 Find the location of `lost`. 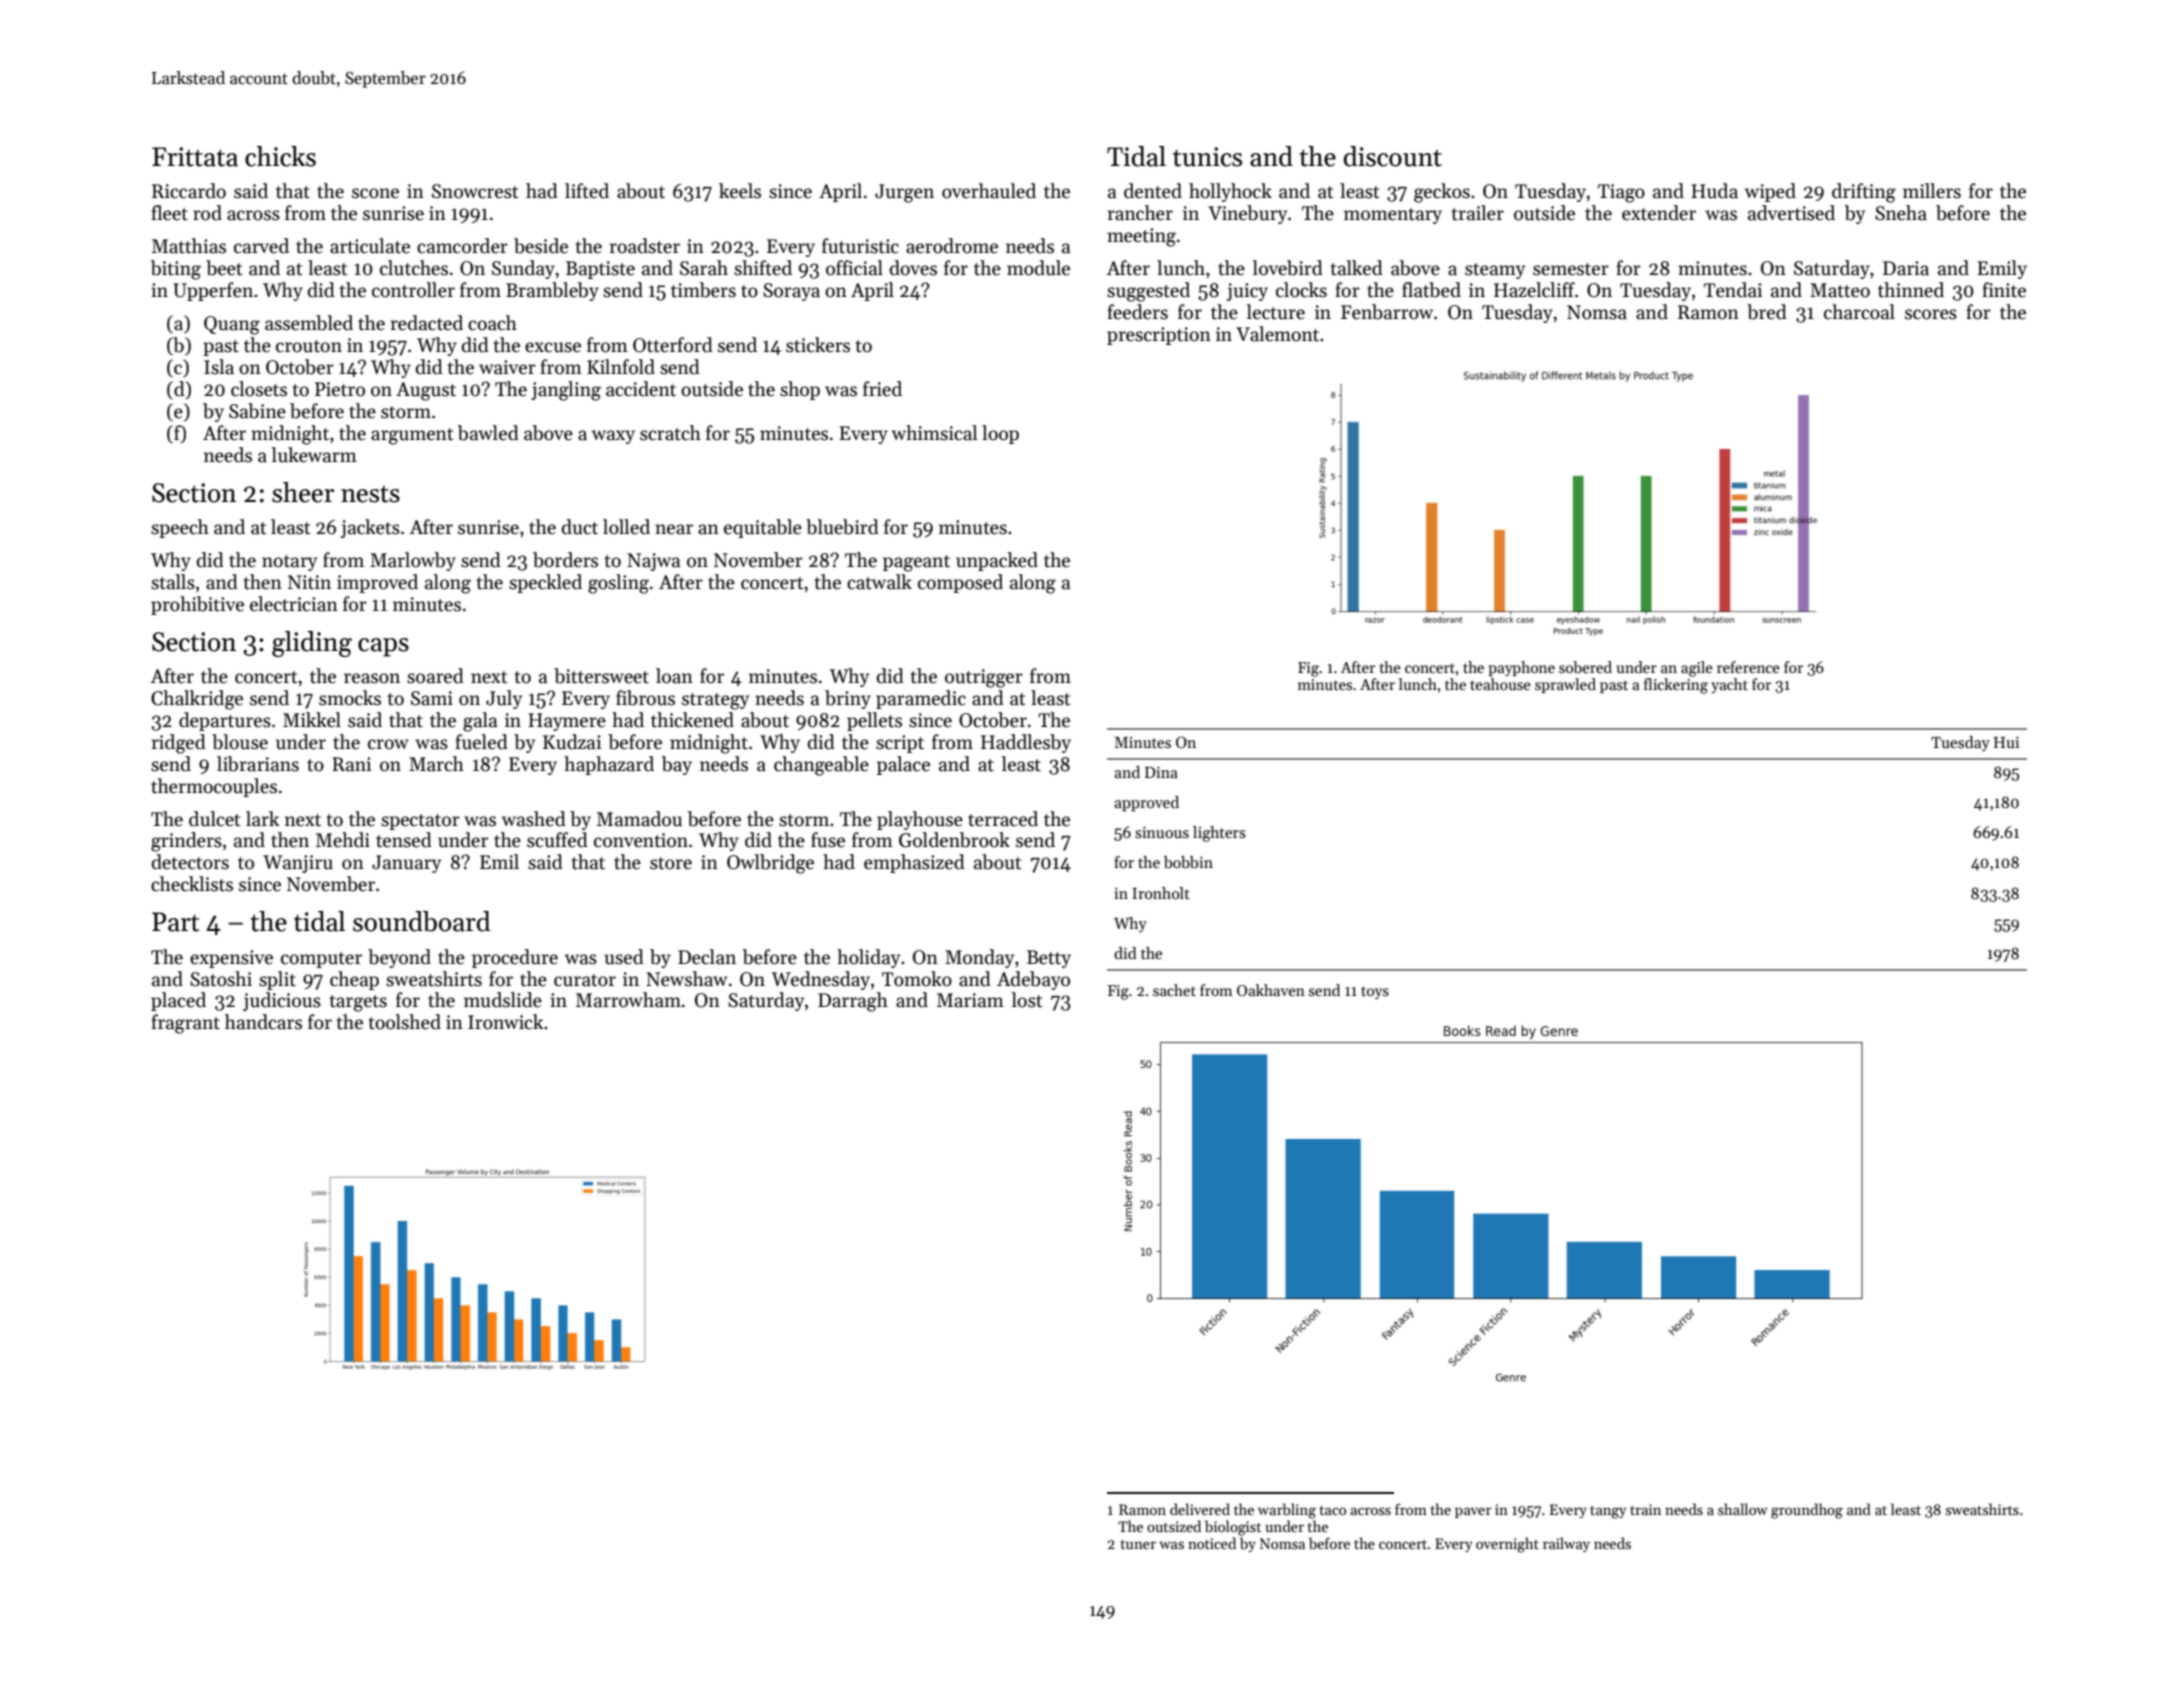

lost is located at coordinates (1027, 1000).
